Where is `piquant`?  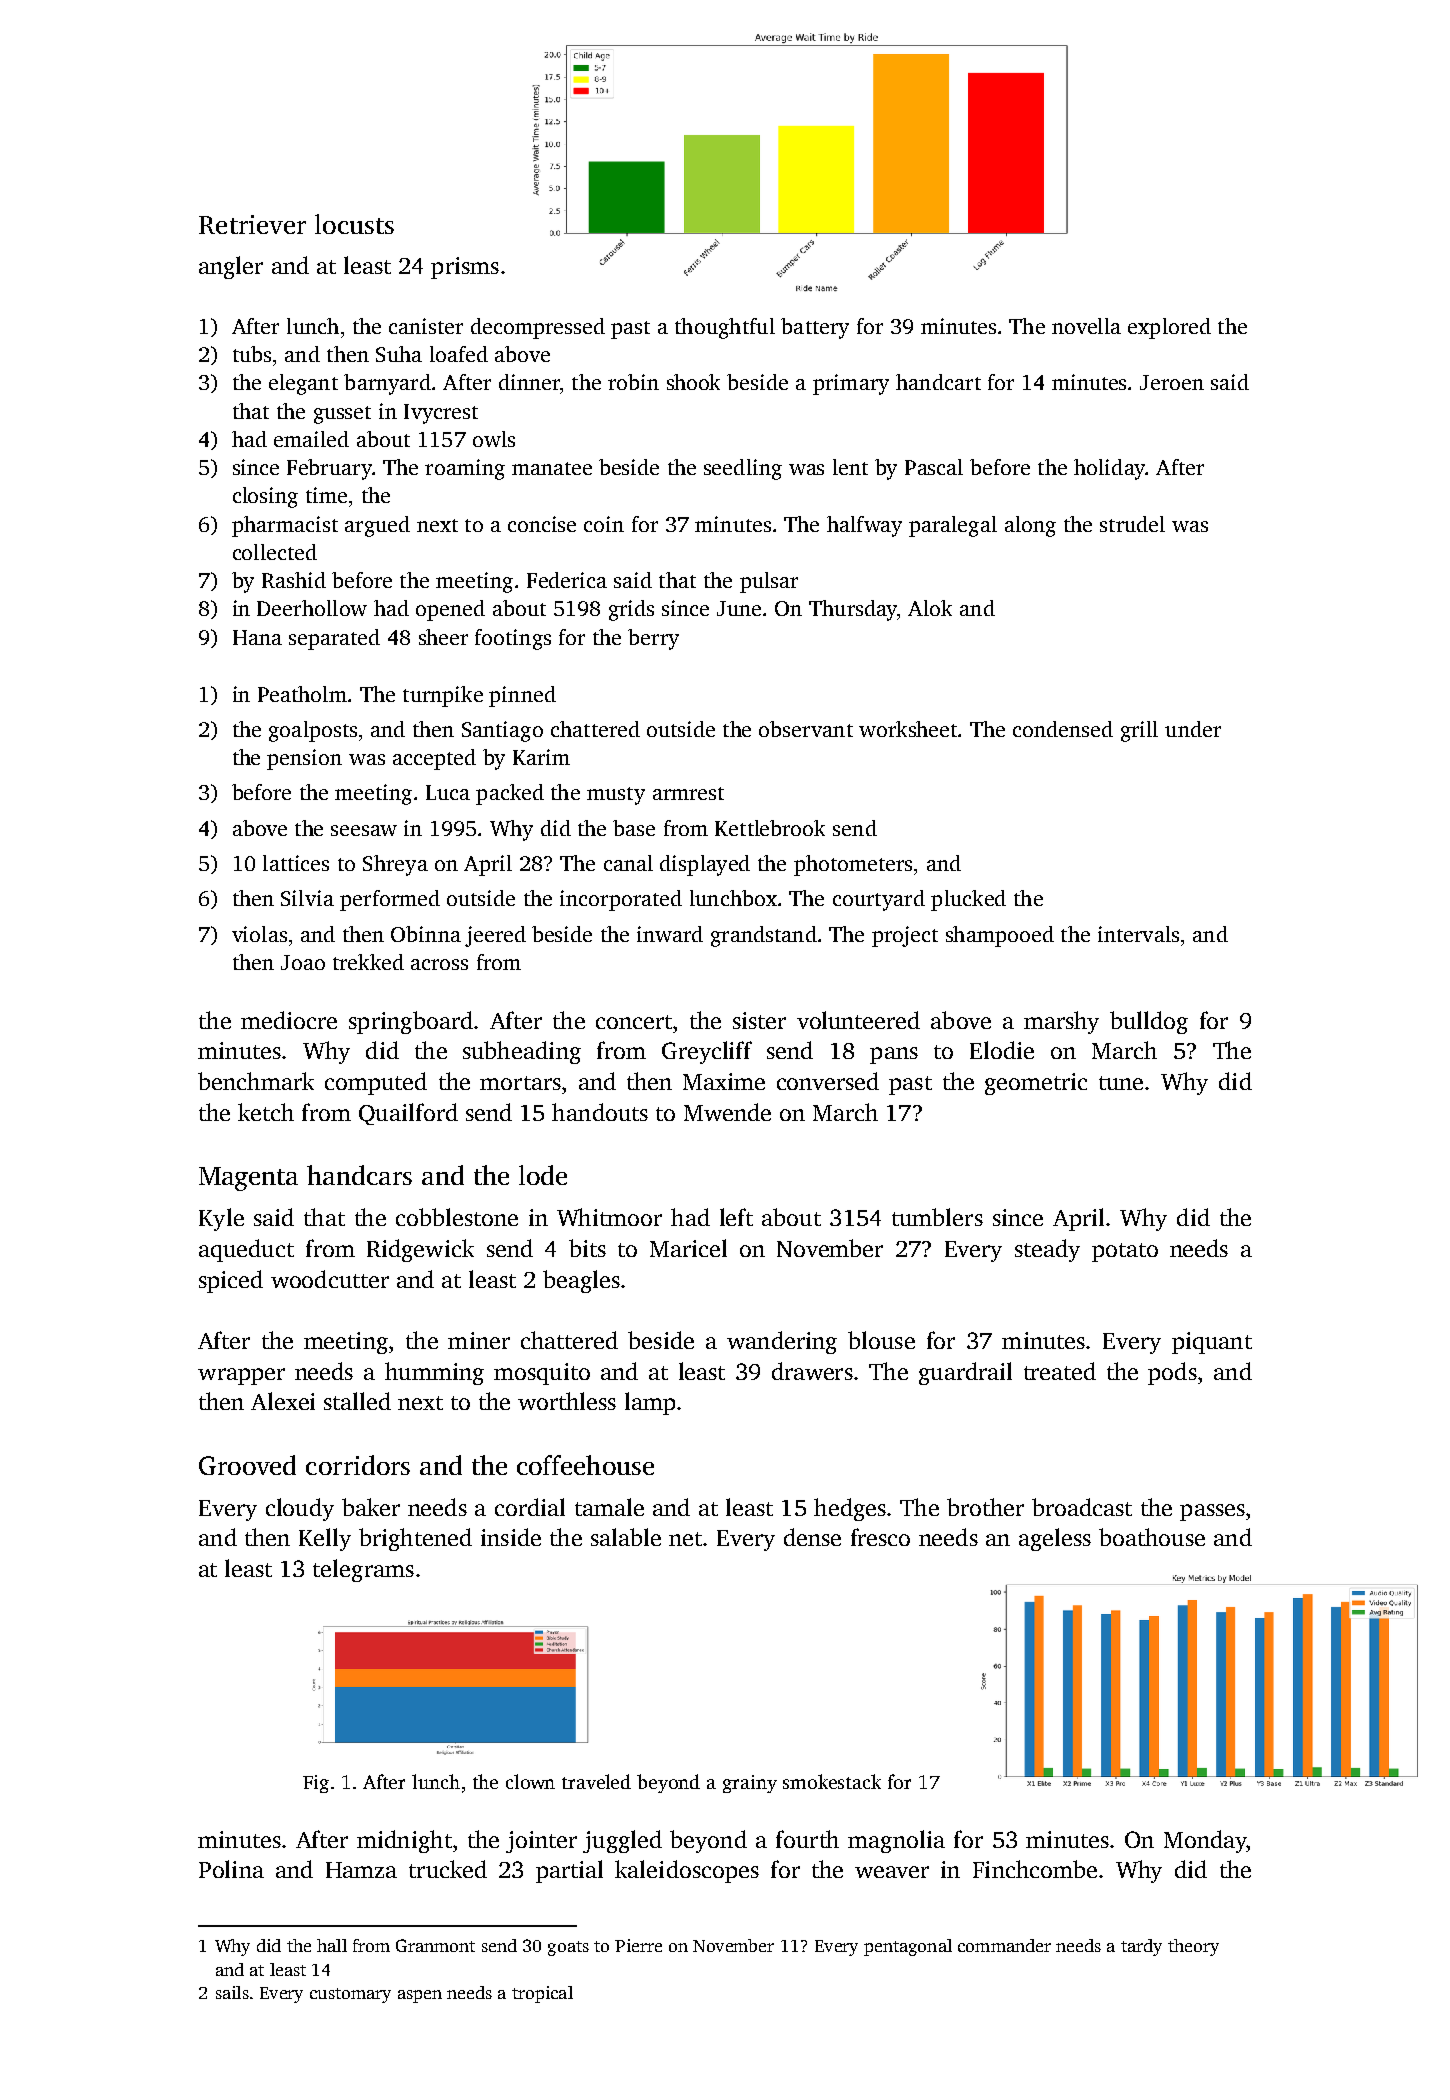
piquant is located at coordinates (1212, 1343).
